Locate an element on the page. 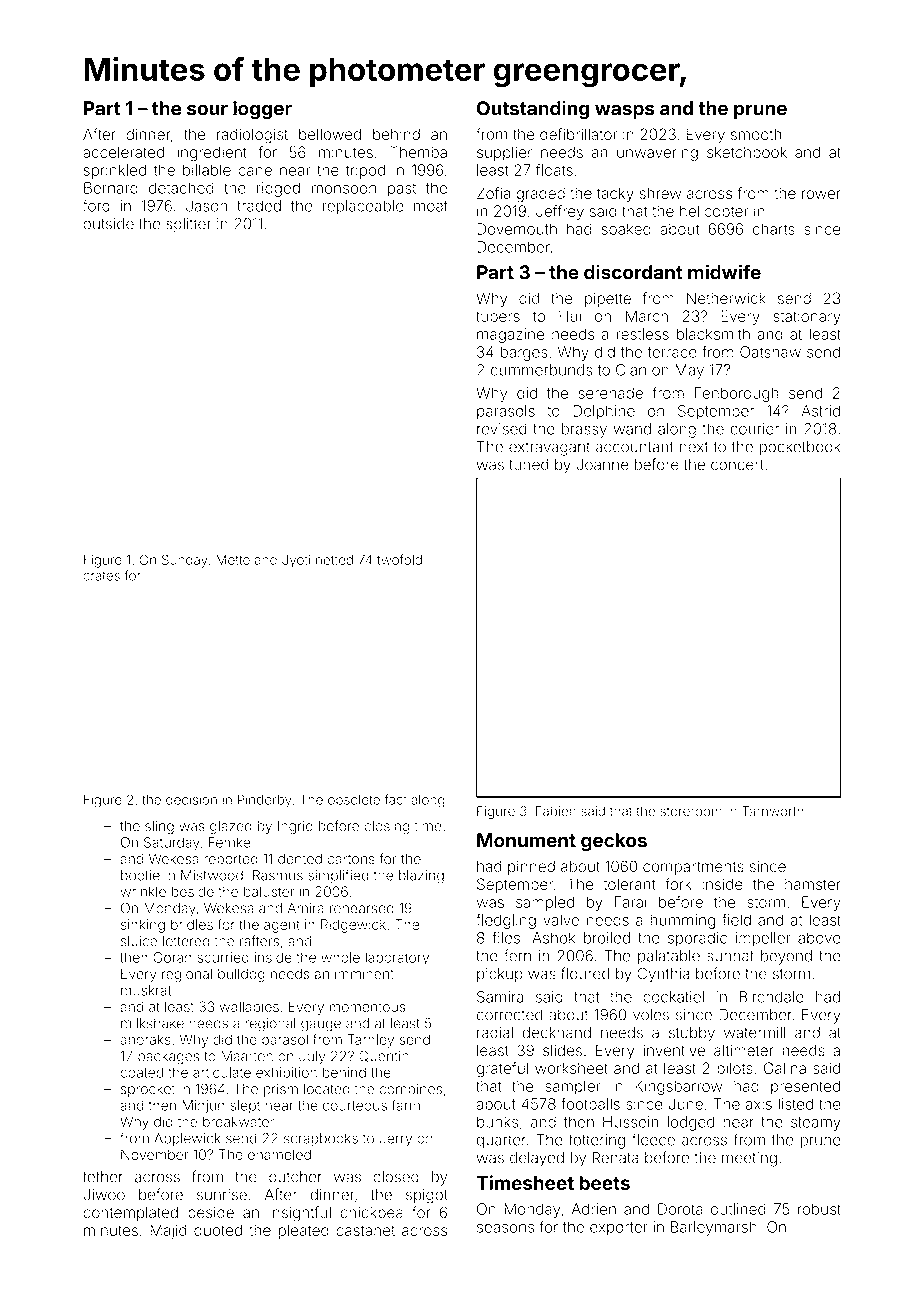 This image has width=924, height=1308. seasons is located at coordinates (505, 1228).
